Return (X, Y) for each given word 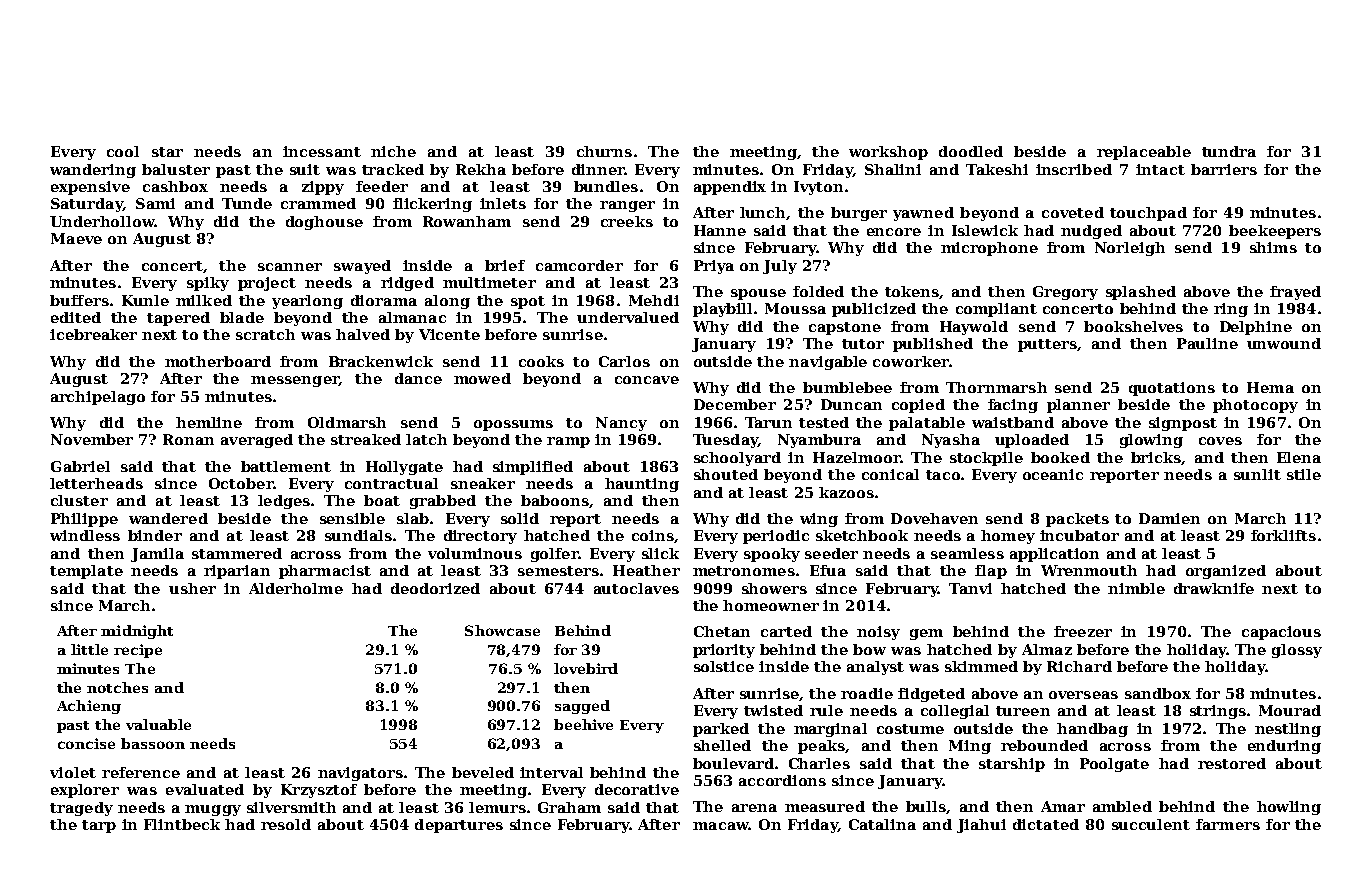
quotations (1172, 389)
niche (393, 151)
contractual (391, 483)
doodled (971, 151)
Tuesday (725, 441)
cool (123, 151)
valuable (158, 724)
